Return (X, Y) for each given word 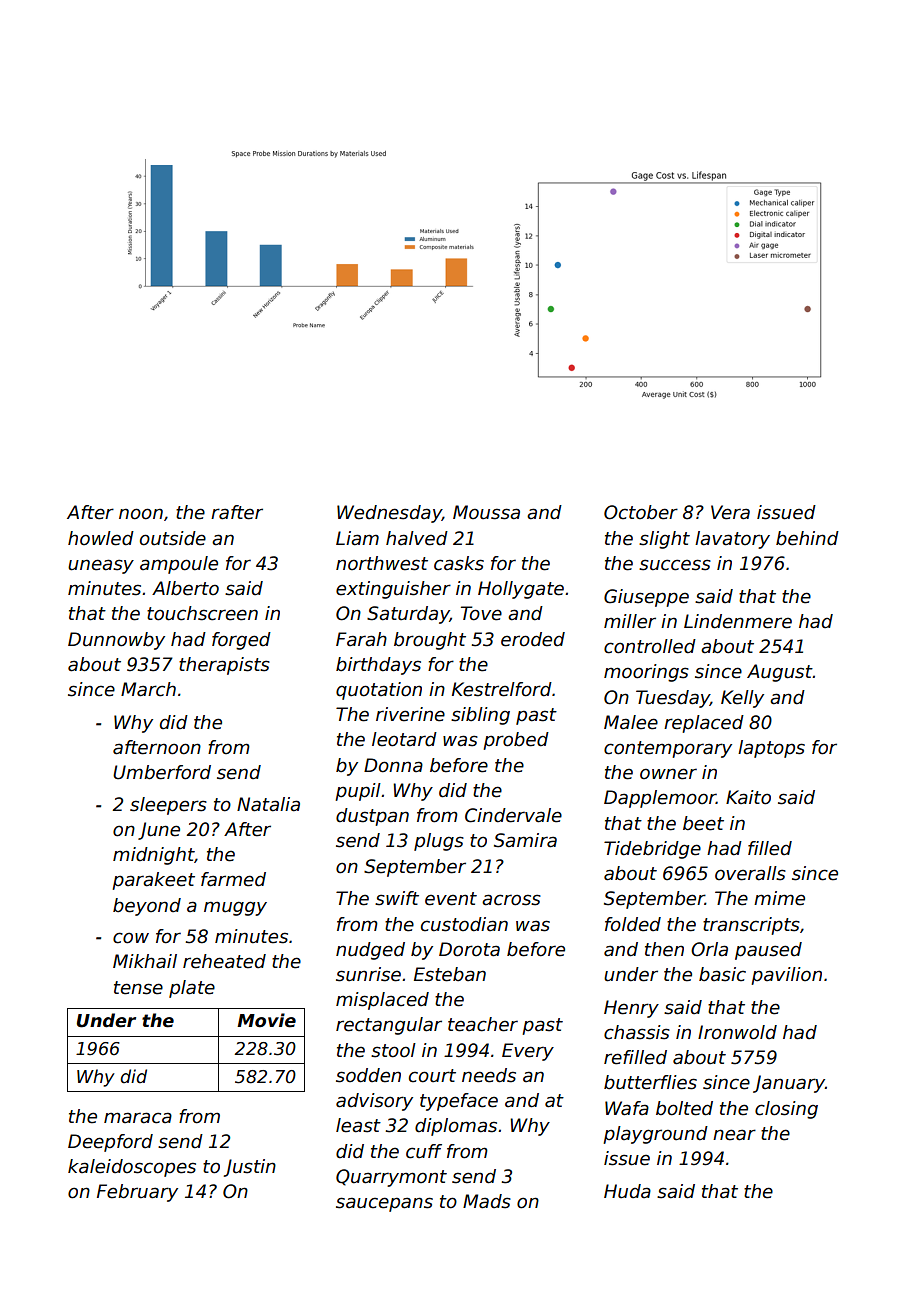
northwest (382, 563)
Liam (357, 538)
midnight (154, 856)
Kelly (742, 699)
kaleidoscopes (132, 1168)
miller (630, 621)
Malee (631, 722)
